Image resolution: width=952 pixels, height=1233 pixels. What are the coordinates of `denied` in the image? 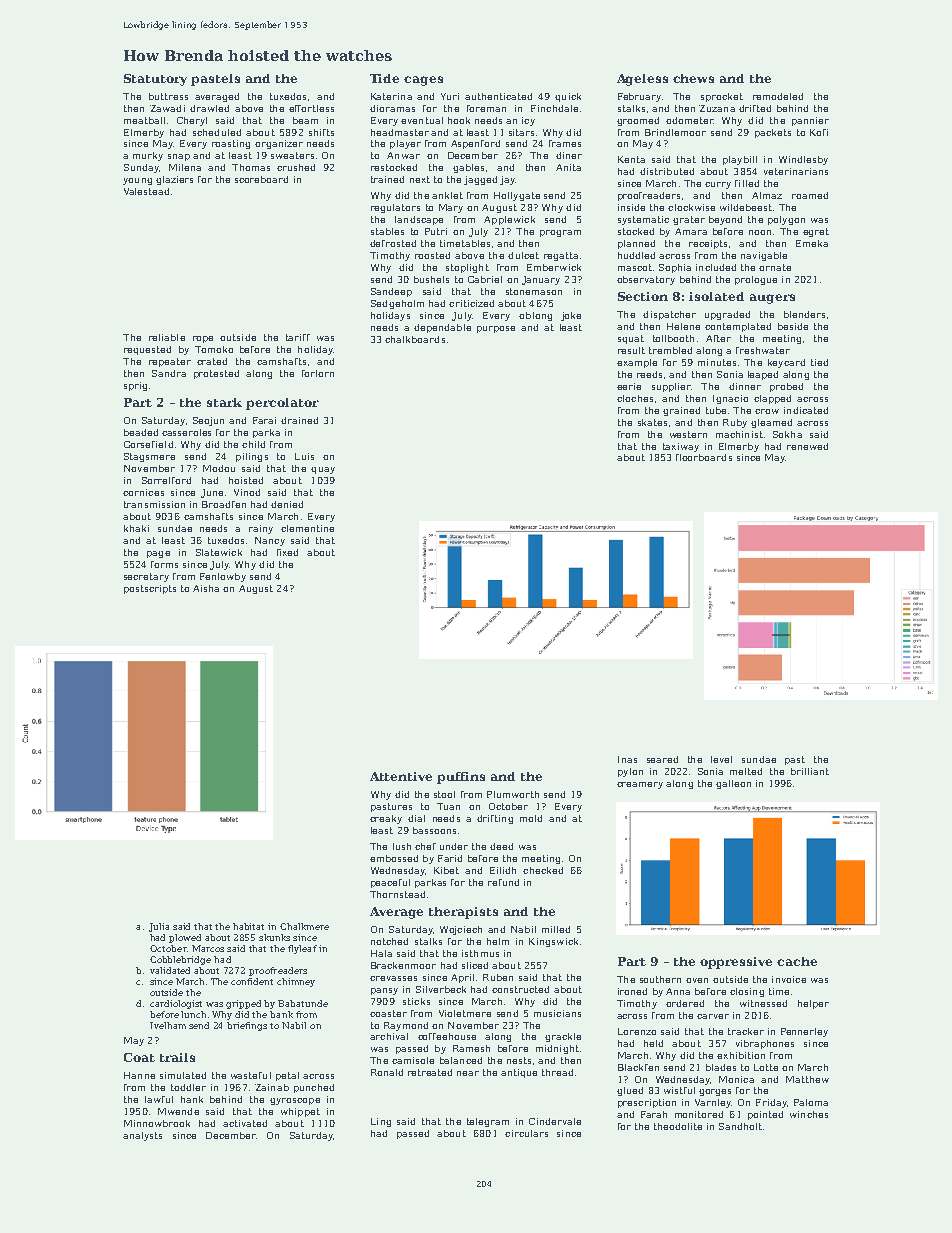 It's located at (287, 504).
